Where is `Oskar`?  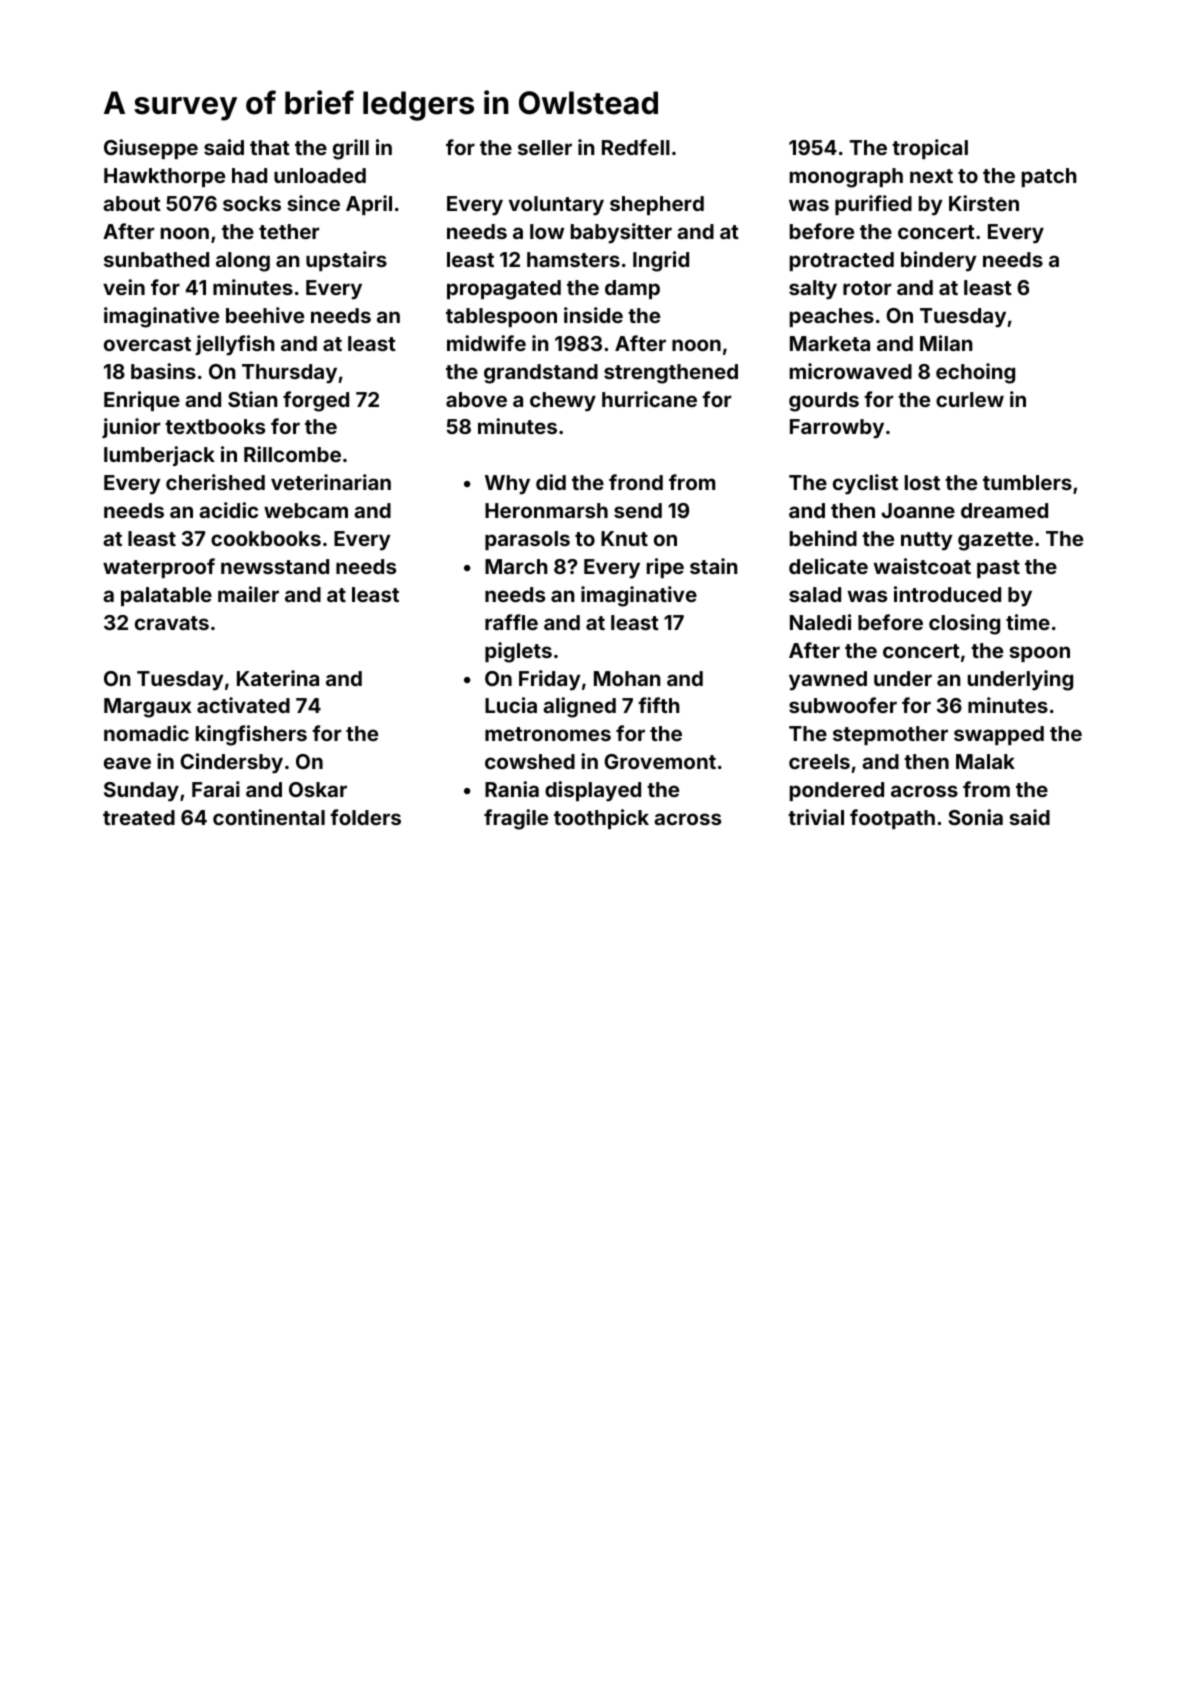 Oskar is located at coordinates (318, 789).
